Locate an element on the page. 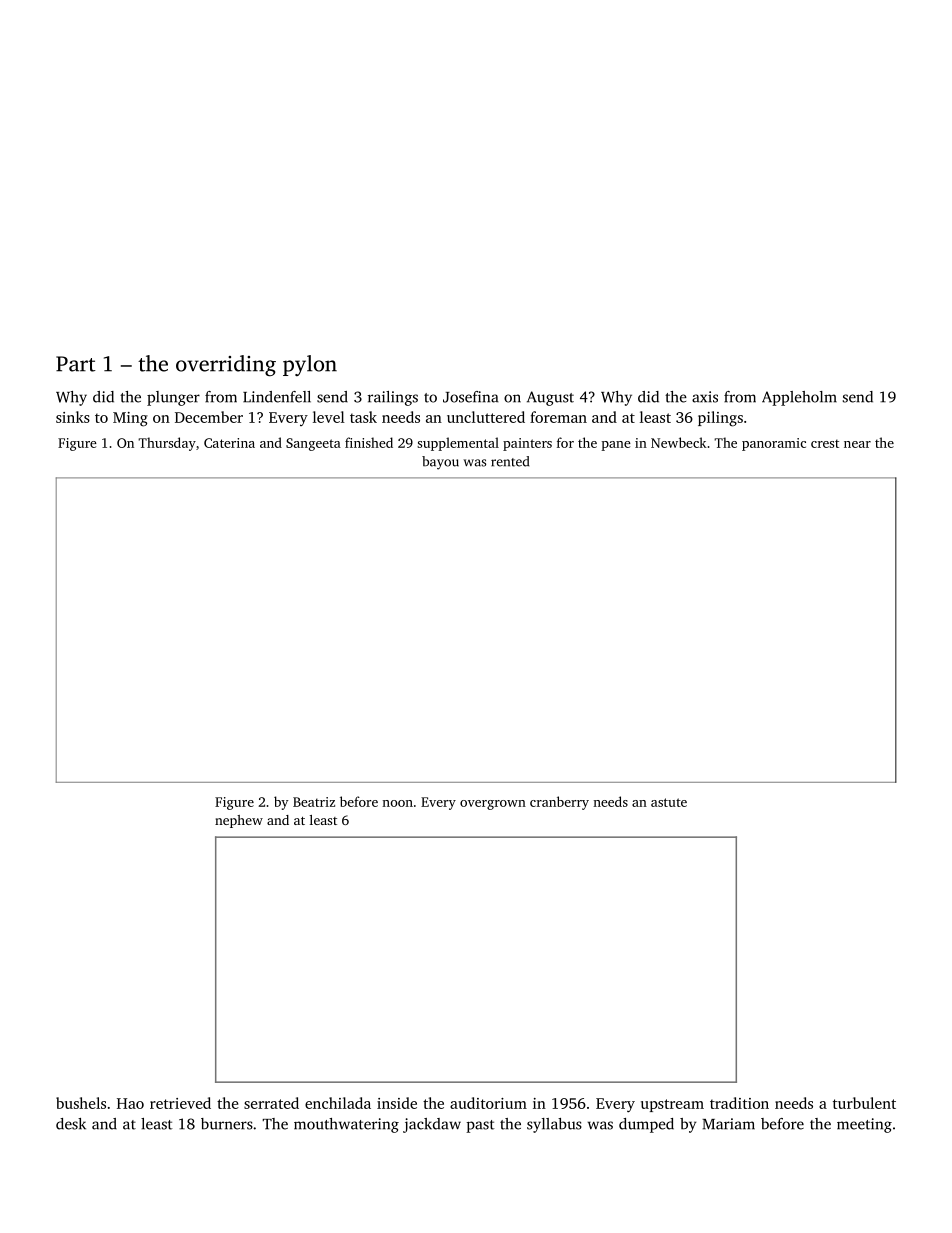 This page has height=1233, width=952. nephew is located at coordinates (239, 821).
